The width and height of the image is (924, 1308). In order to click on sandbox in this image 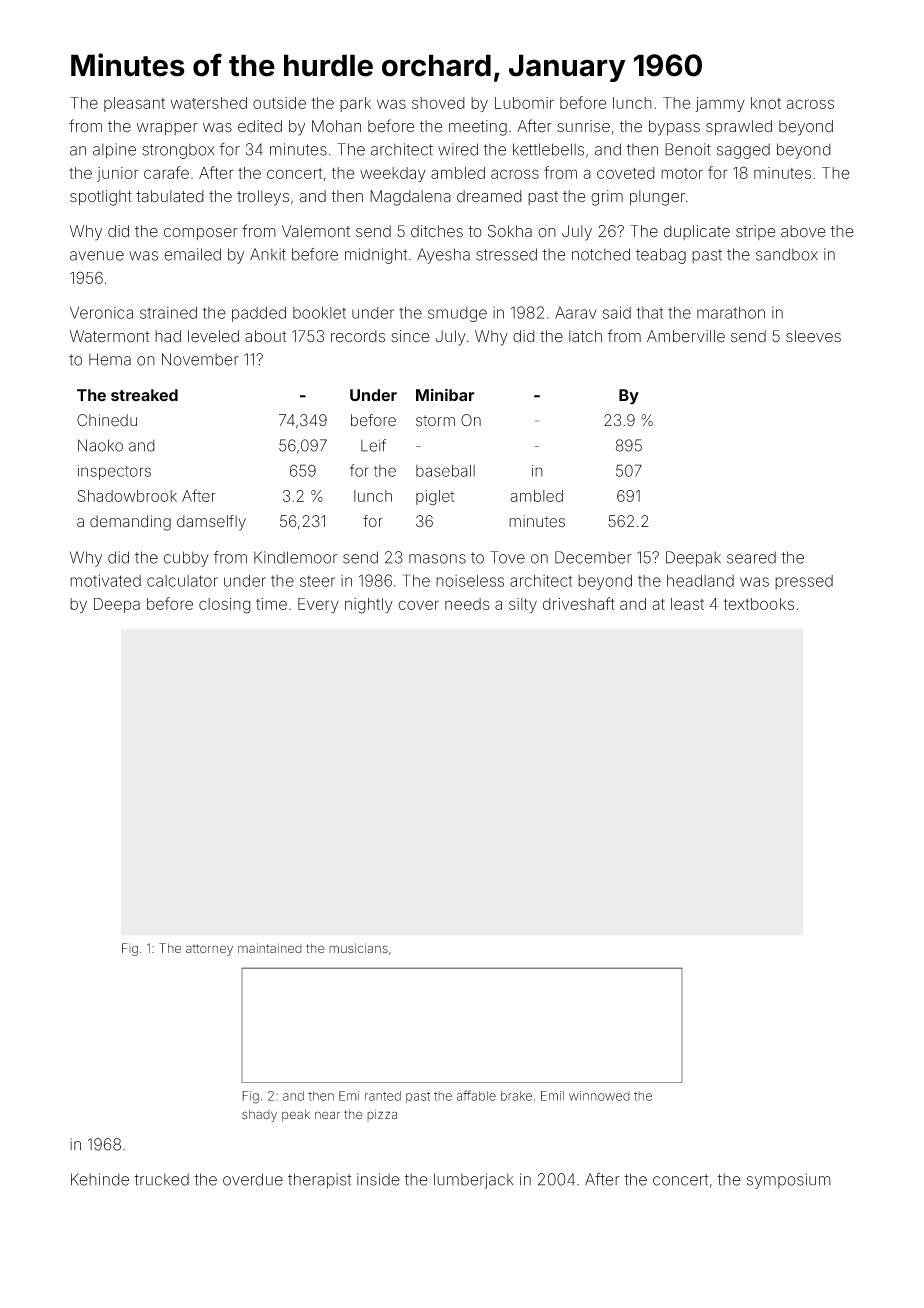, I will do `click(787, 254)`.
